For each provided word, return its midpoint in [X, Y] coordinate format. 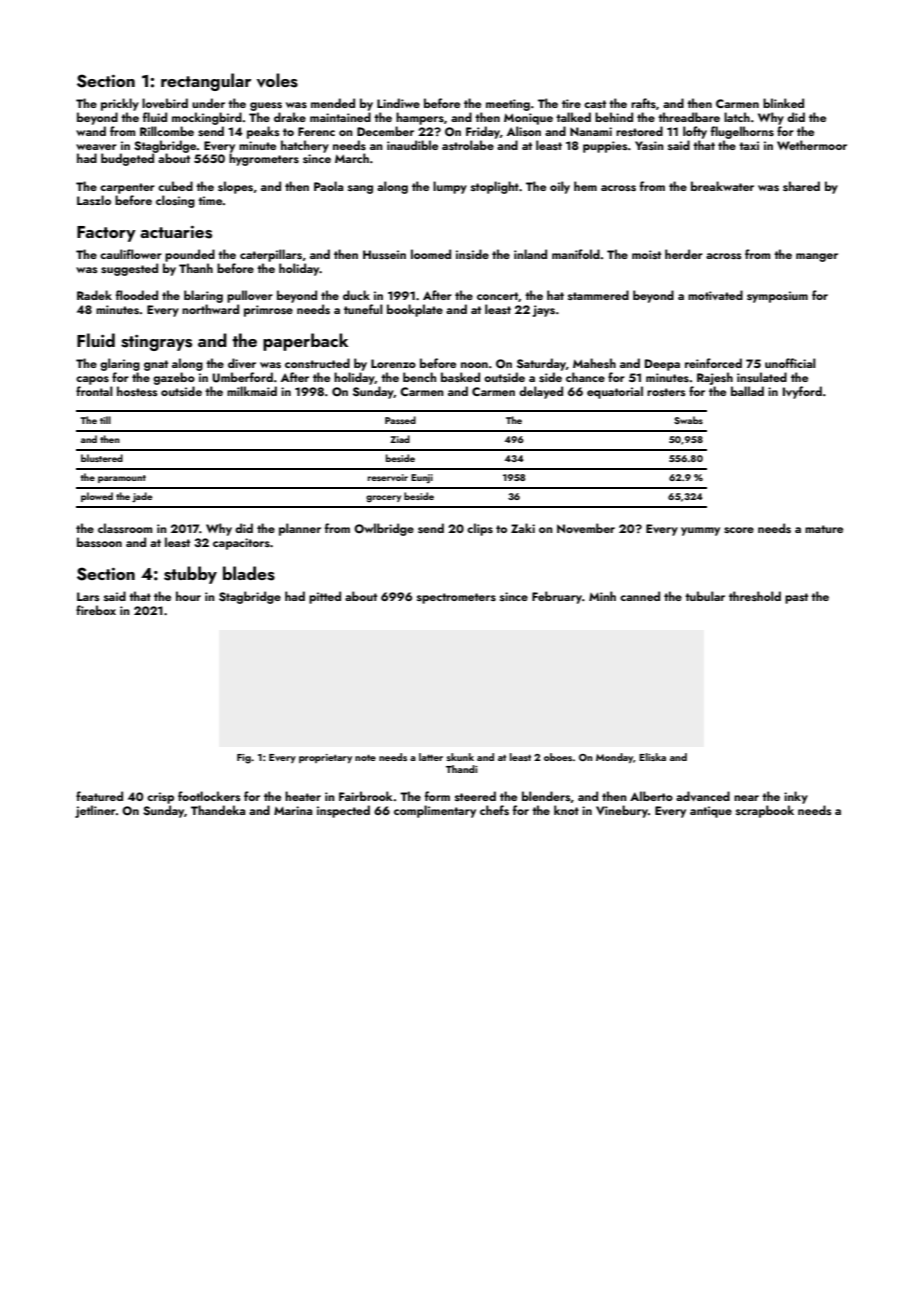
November [586, 528]
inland [530, 254]
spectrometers [456, 598]
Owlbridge [384, 529]
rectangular [206, 82]
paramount [122, 479]
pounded [190, 255]
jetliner [95, 811]
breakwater [722, 186]
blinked [783, 103]
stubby [190, 575]
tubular [705, 596]
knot [566, 810]
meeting [508, 105]
